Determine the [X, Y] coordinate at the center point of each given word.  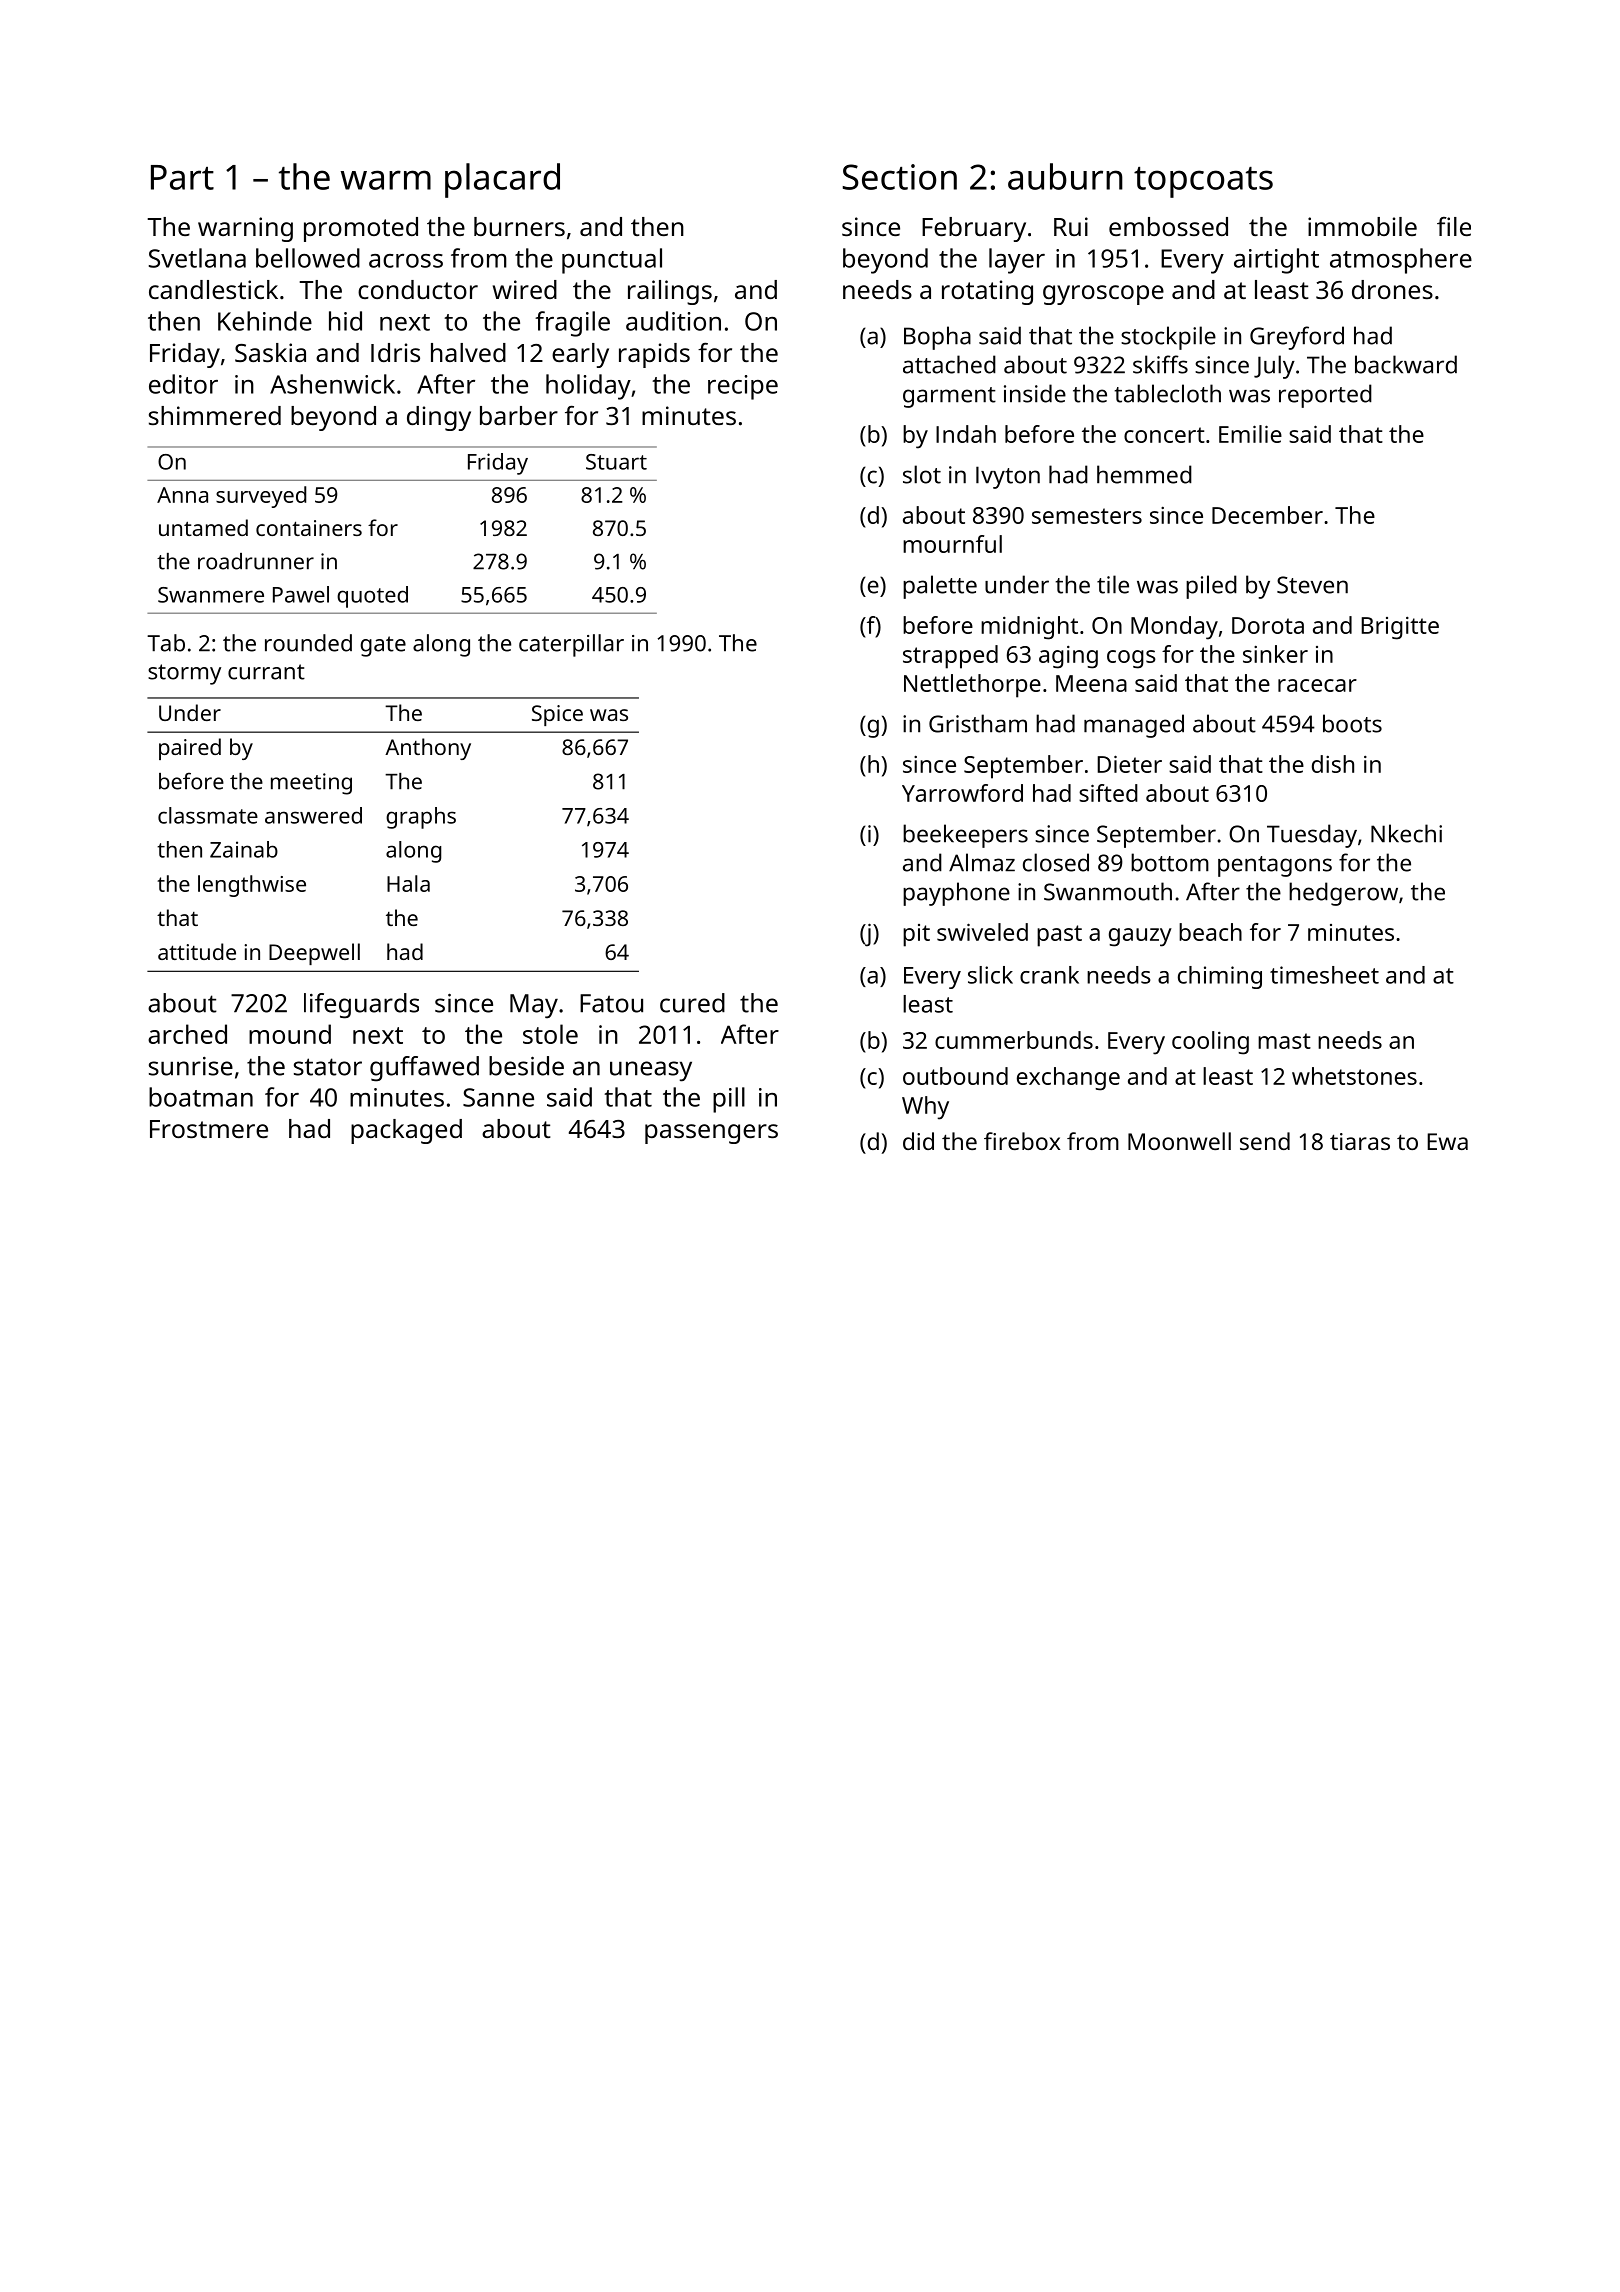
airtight [1276, 261]
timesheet [1324, 975]
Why [925, 1108]
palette [940, 587]
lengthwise [252, 886]
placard [502, 180]
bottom [1170, 862]
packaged [406, 1131]
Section [900, 177]
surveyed [261, 497]
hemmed [1144, 474]
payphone [956, 894]
